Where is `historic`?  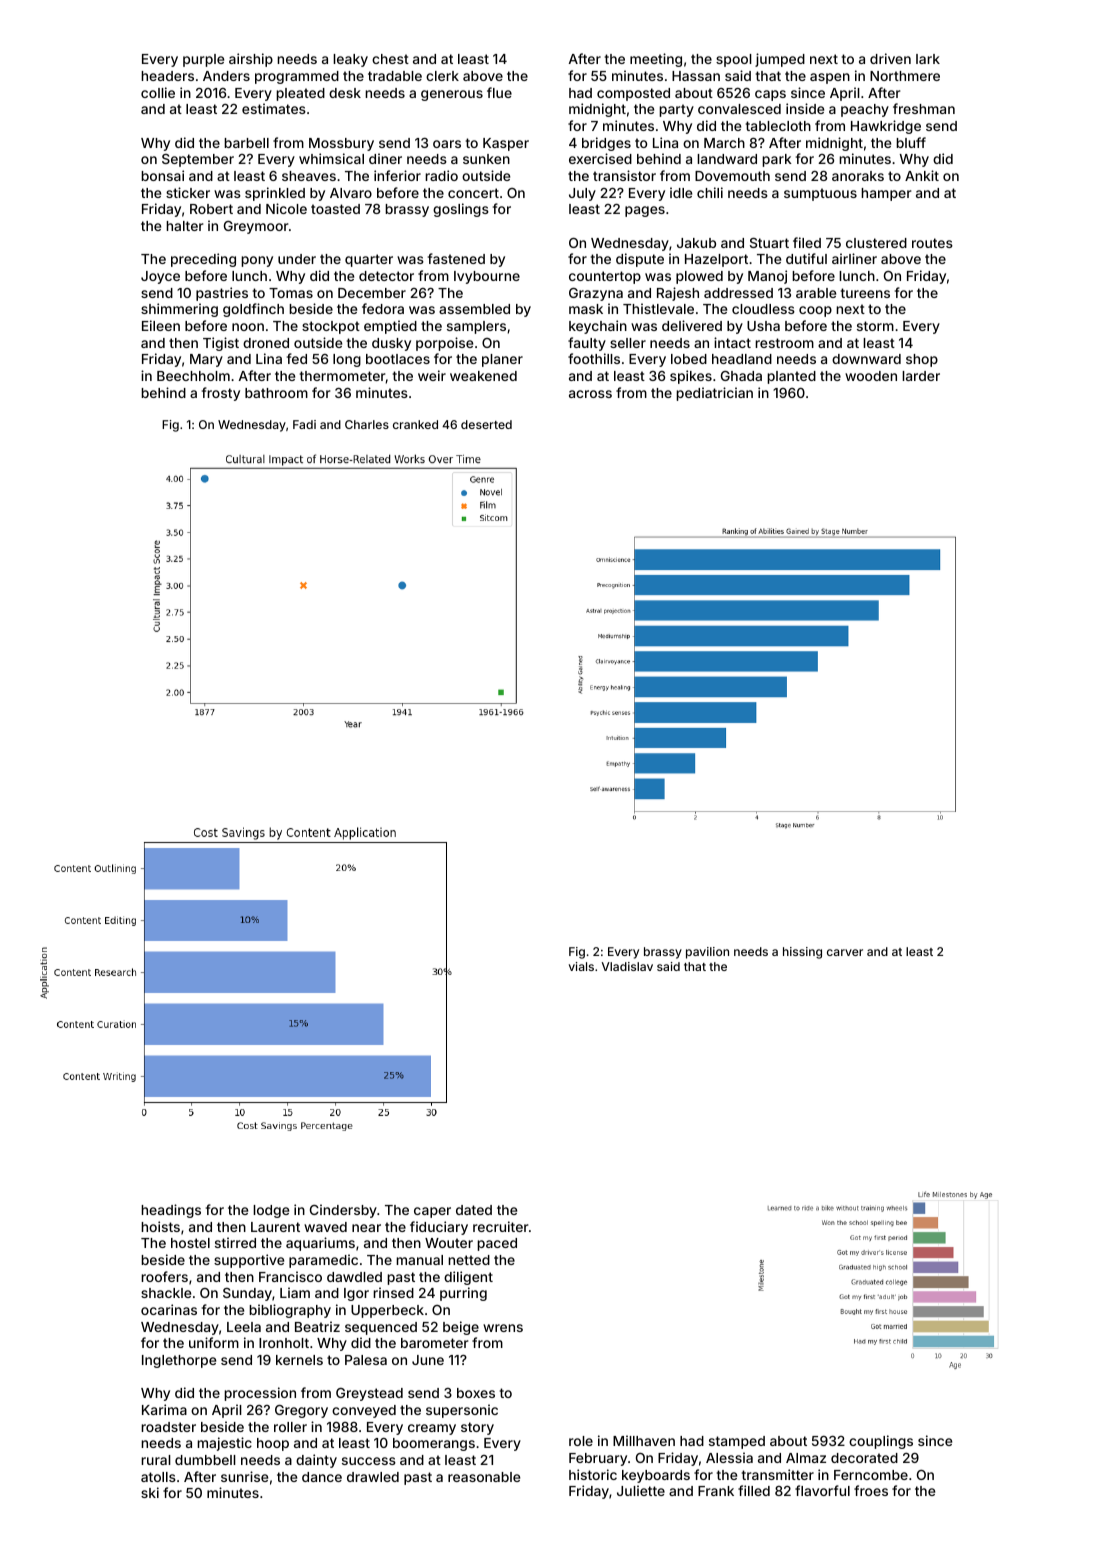 historic is located at coordinates (593, 1474).
